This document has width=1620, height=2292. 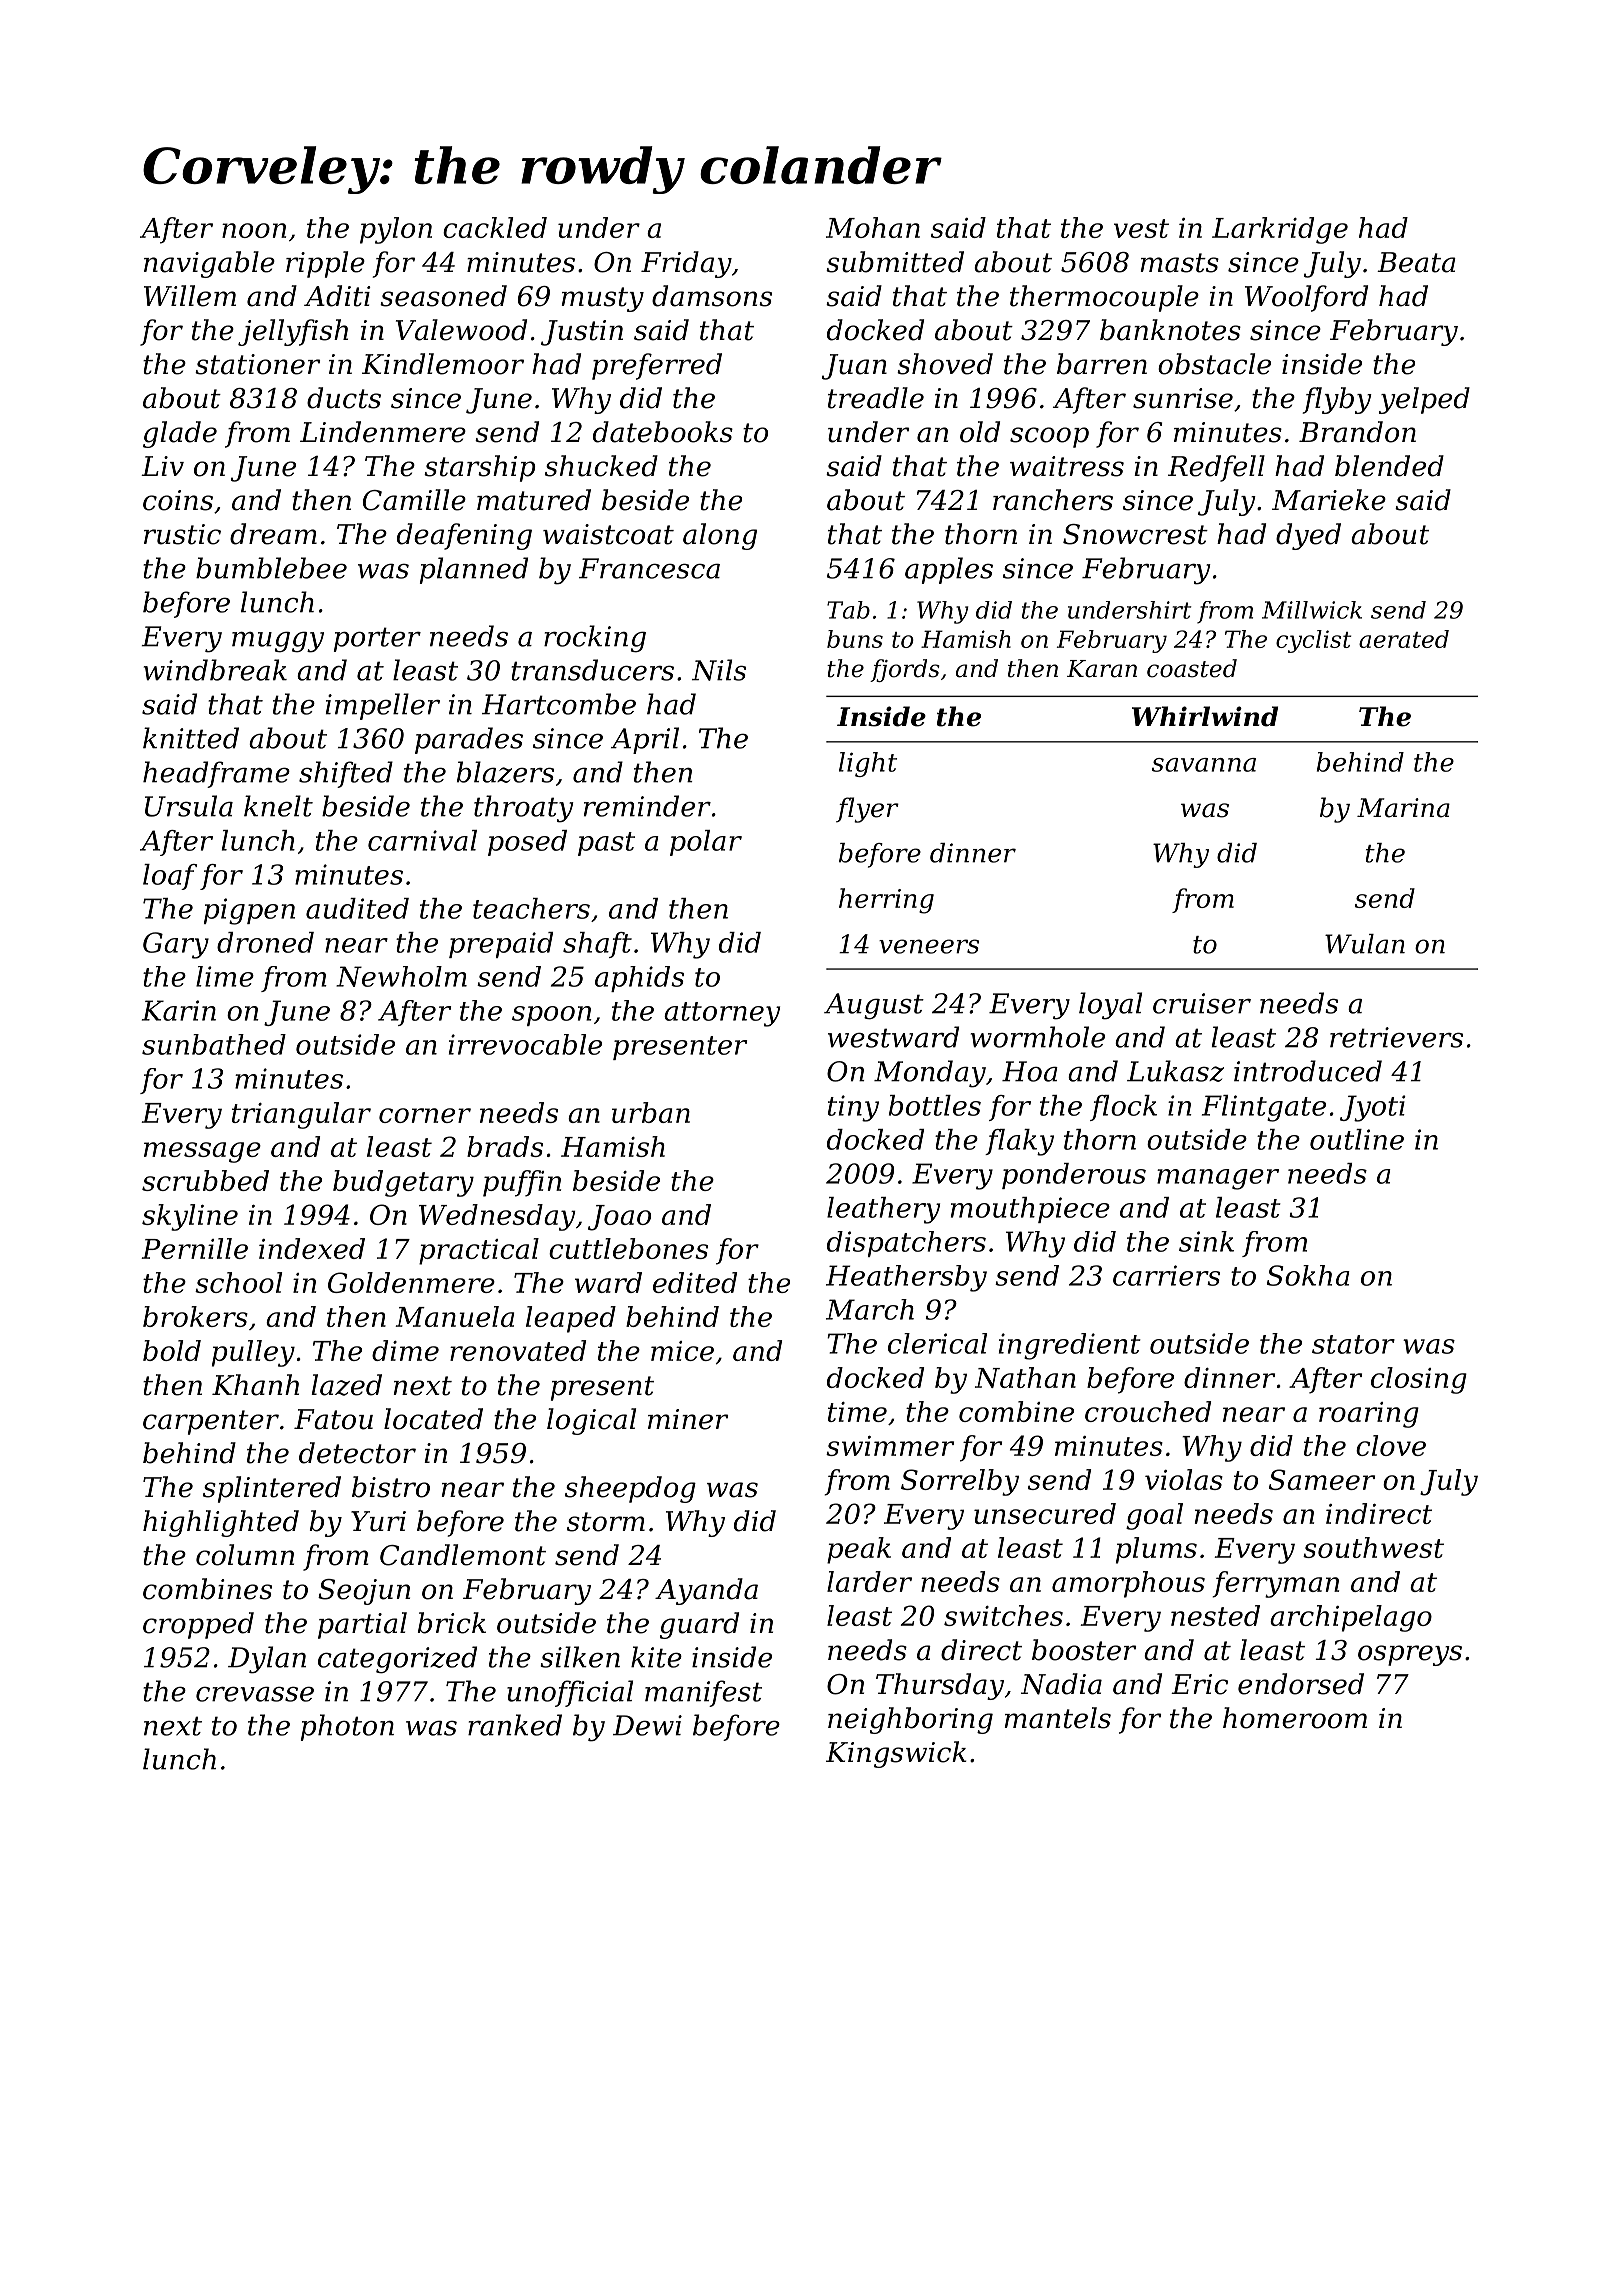 What do you see at coordinates (1306, 298) in the document?
I see `Woolford` at bounding box center [1306, 298].
